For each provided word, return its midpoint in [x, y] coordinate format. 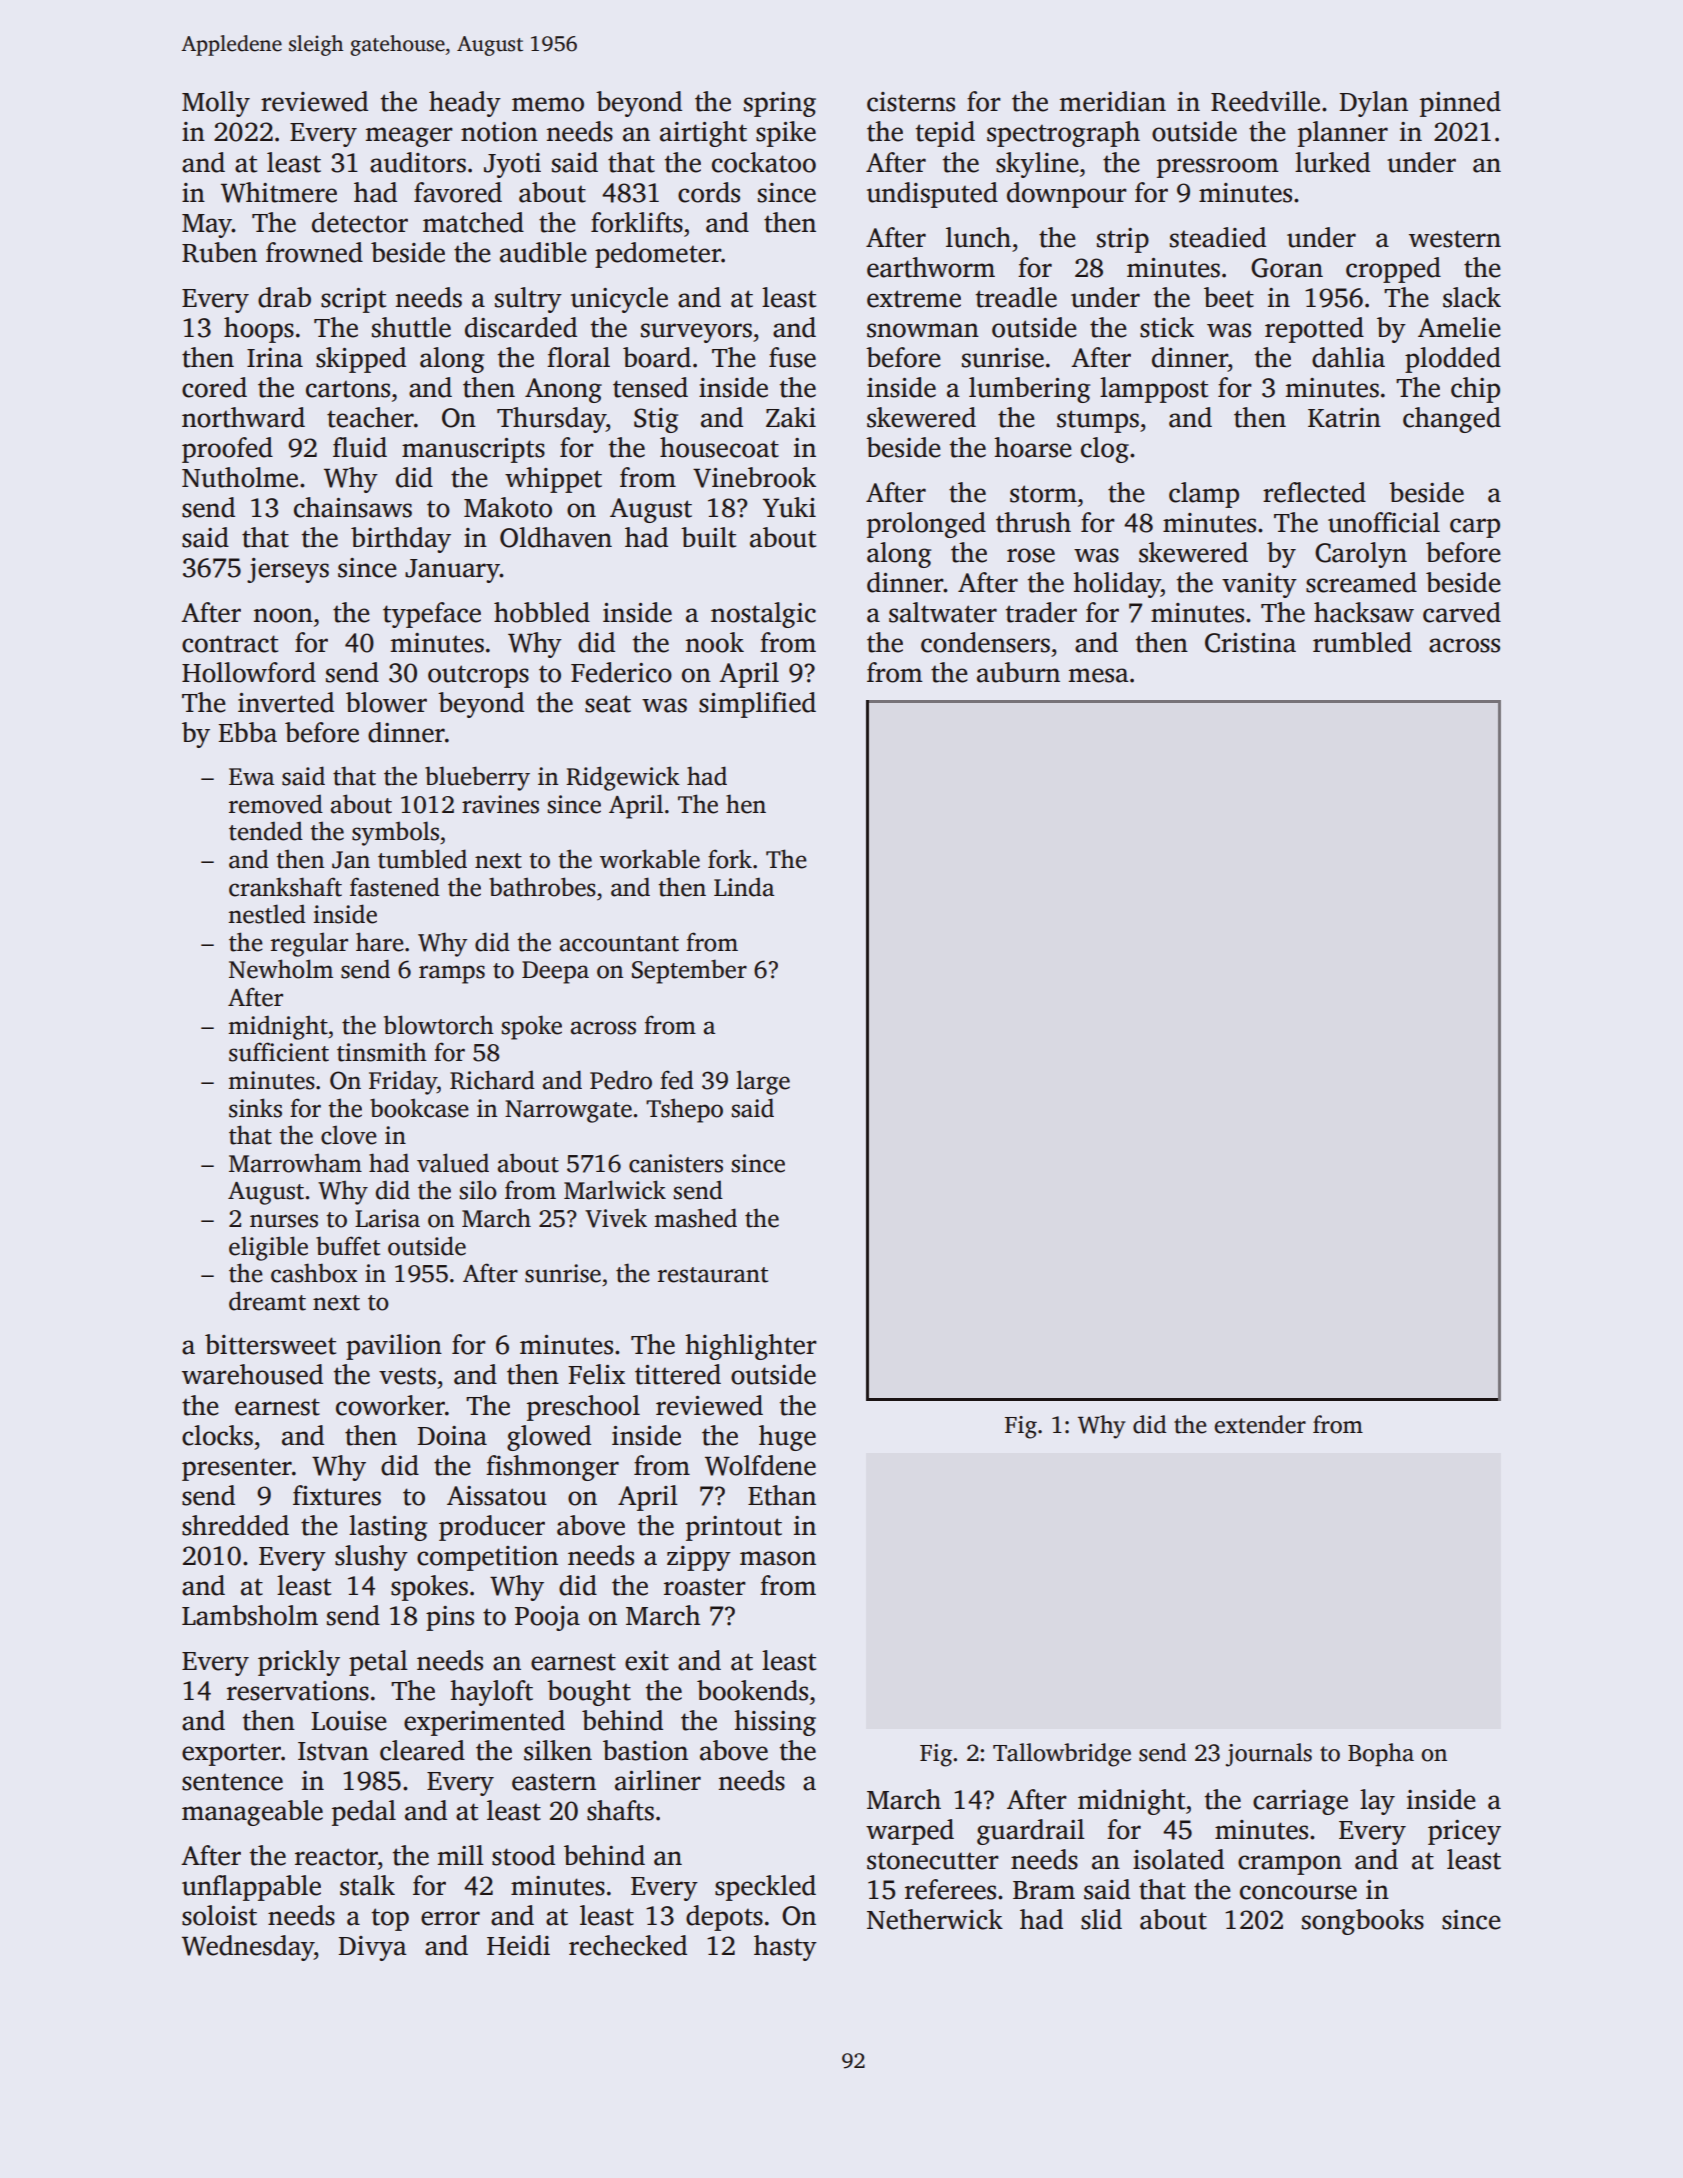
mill [460, 1855]
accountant [619, 944]
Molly [216, 104]
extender [1260, 1424]
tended [266, 831]
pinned [1460, 104]
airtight [703, 134]
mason [778, 1558]
